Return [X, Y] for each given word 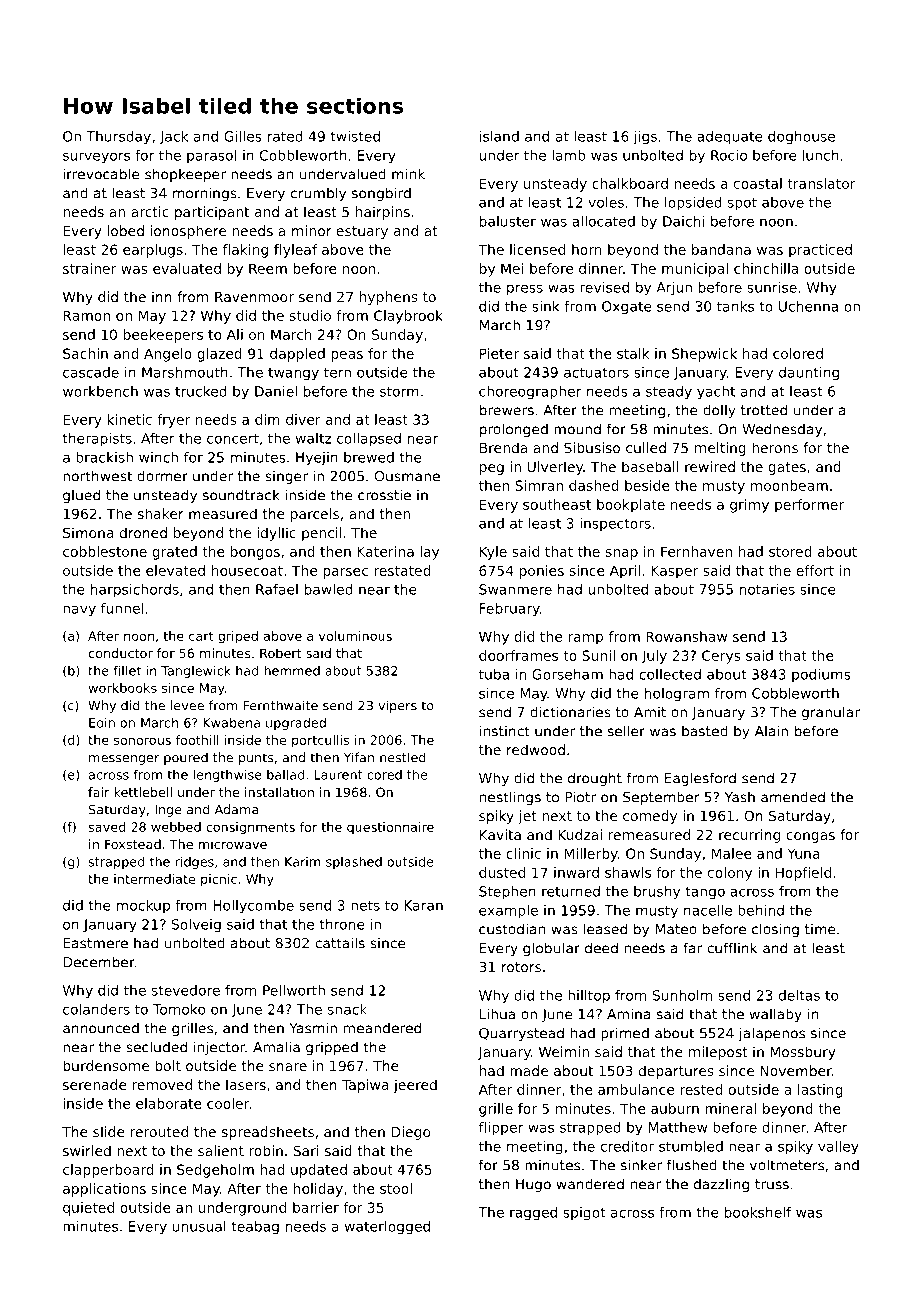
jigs [645, 138]
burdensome [106, 1065]
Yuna [803, 853]
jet [527, 817]
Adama [236, 809]
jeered [415, 1086]
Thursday [118, 138]
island [499, 136]
